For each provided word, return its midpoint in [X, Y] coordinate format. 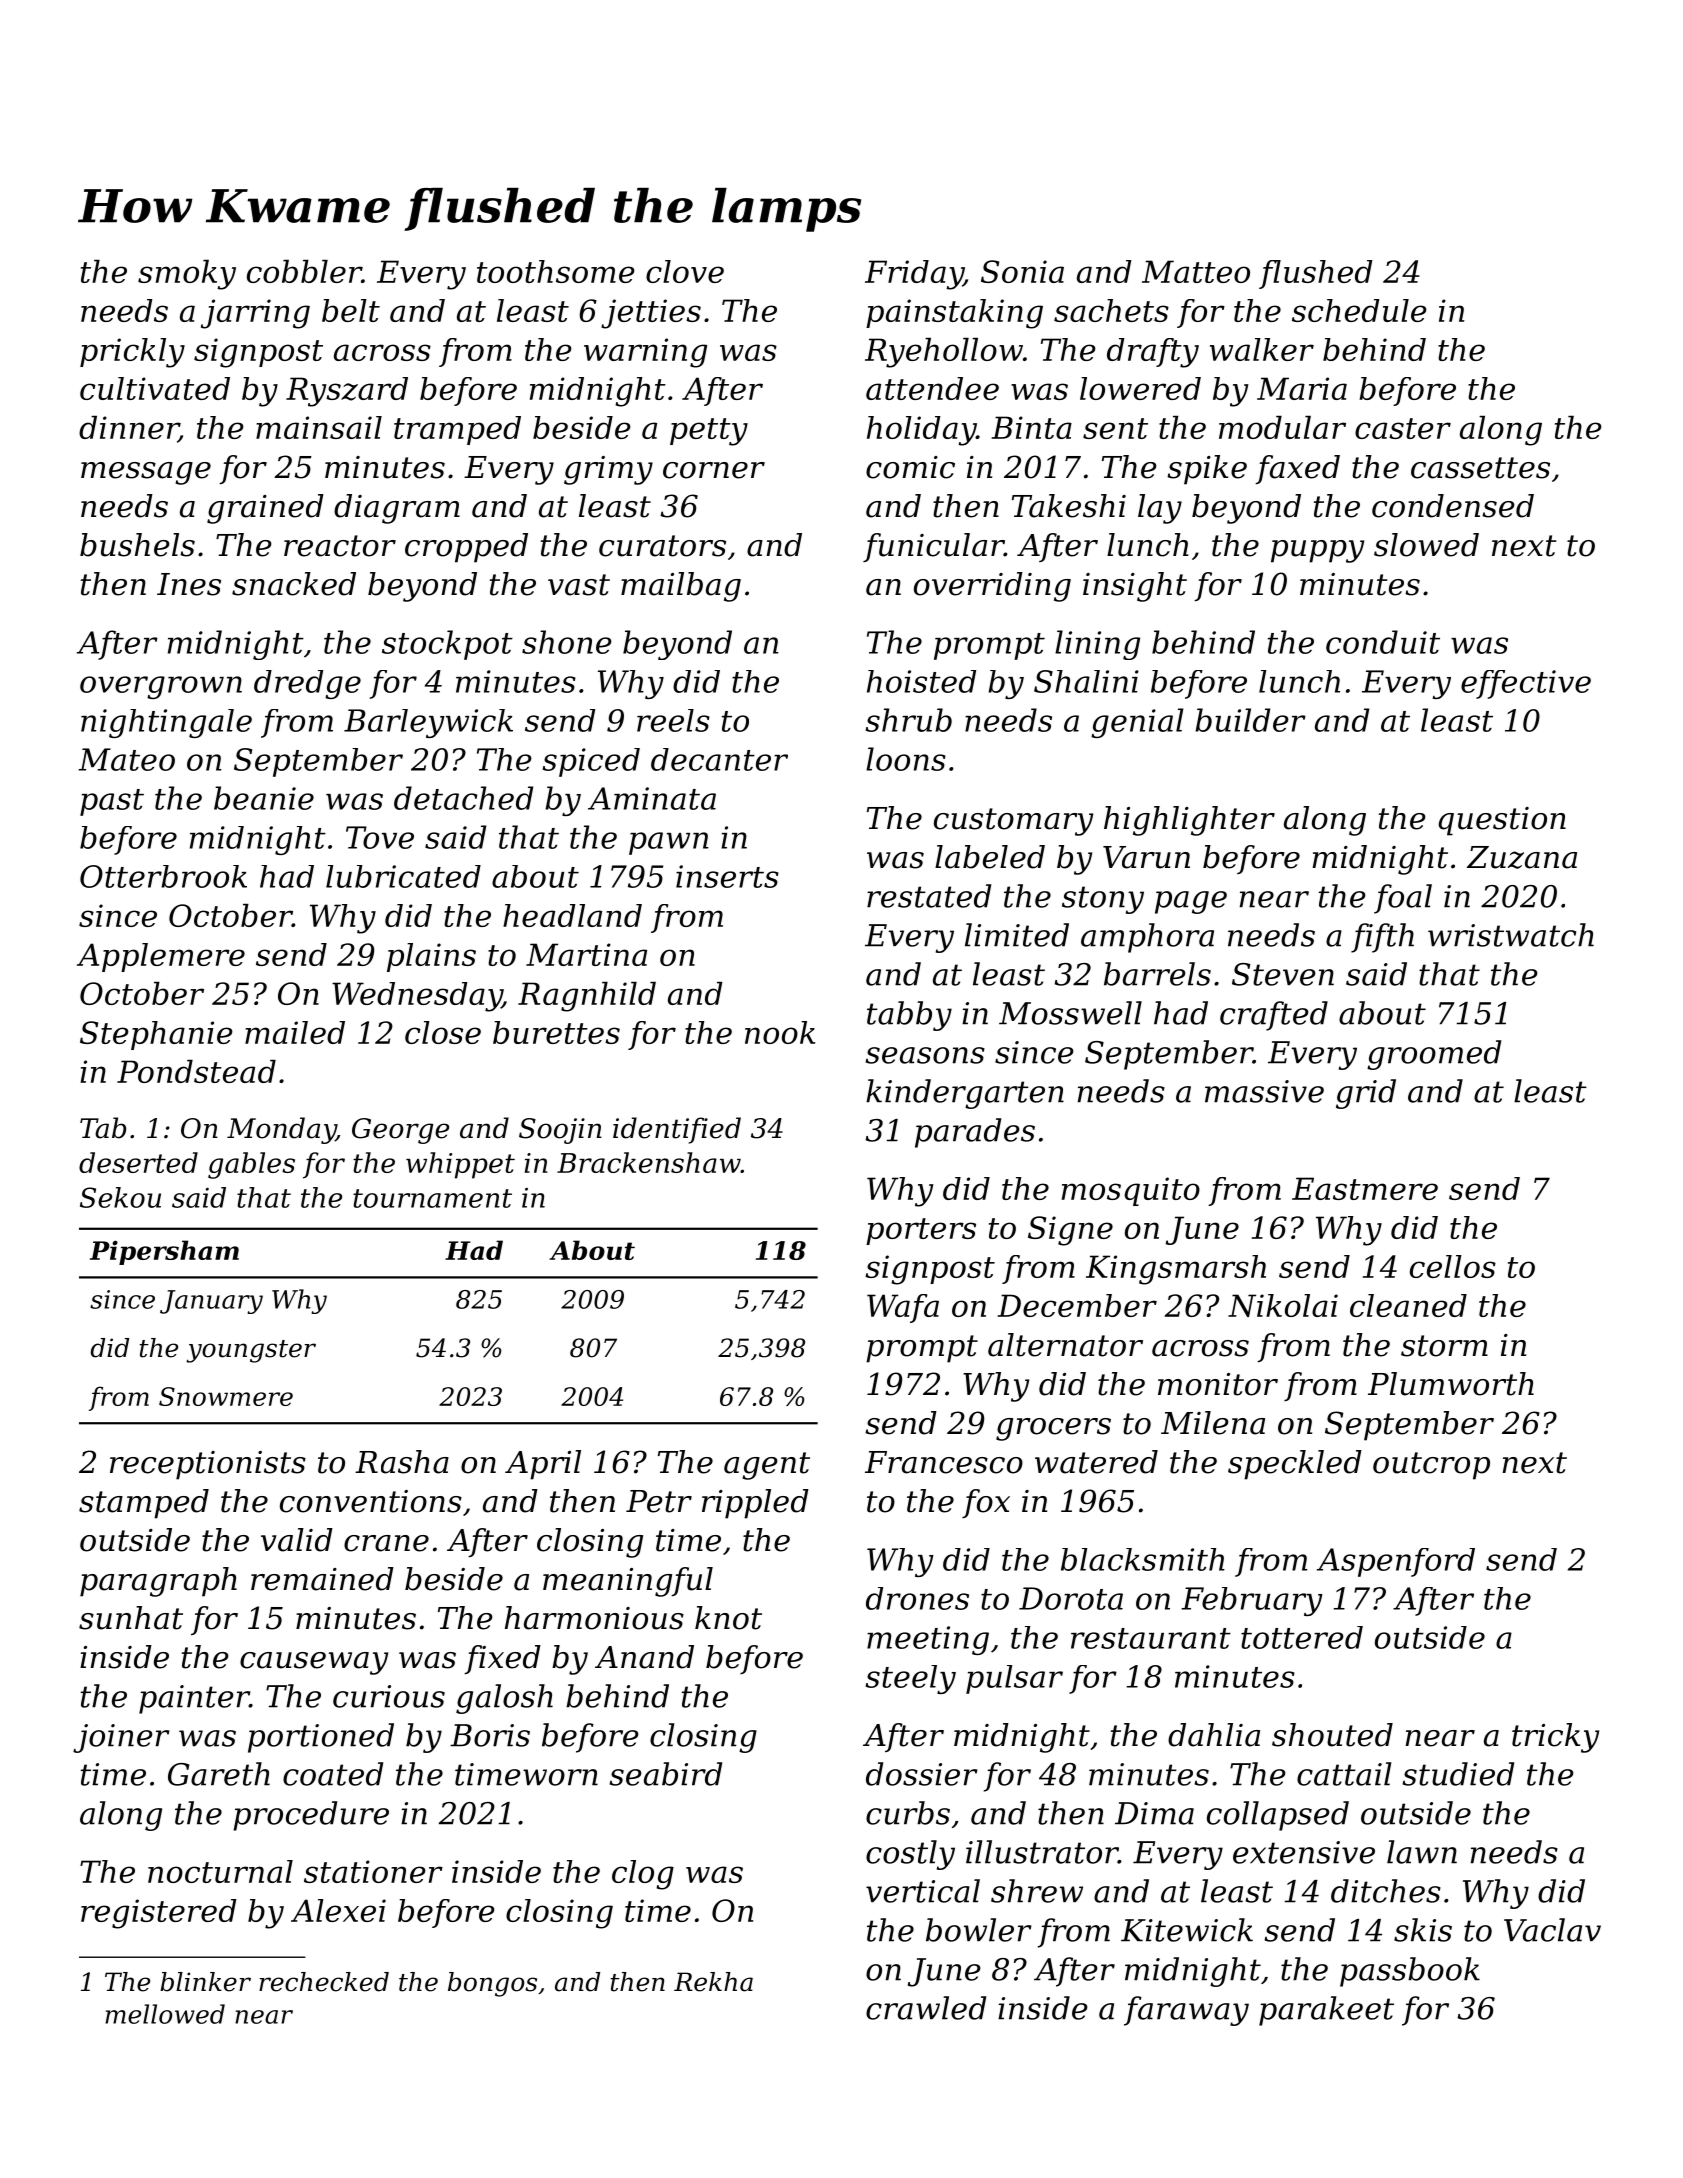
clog [643, 1875]
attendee [932, 388]
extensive [1304, 1852]
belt [351, 310]
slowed [1426, 545]
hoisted [921, 681]
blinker [205, 1982]
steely [910, 1679]
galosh [504, 1699]
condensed [1453, 506]
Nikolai [1283, 1305]
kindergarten [965, 1094]
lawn [1422, 1852]
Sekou [120, 1197]
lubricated [403, 876]
